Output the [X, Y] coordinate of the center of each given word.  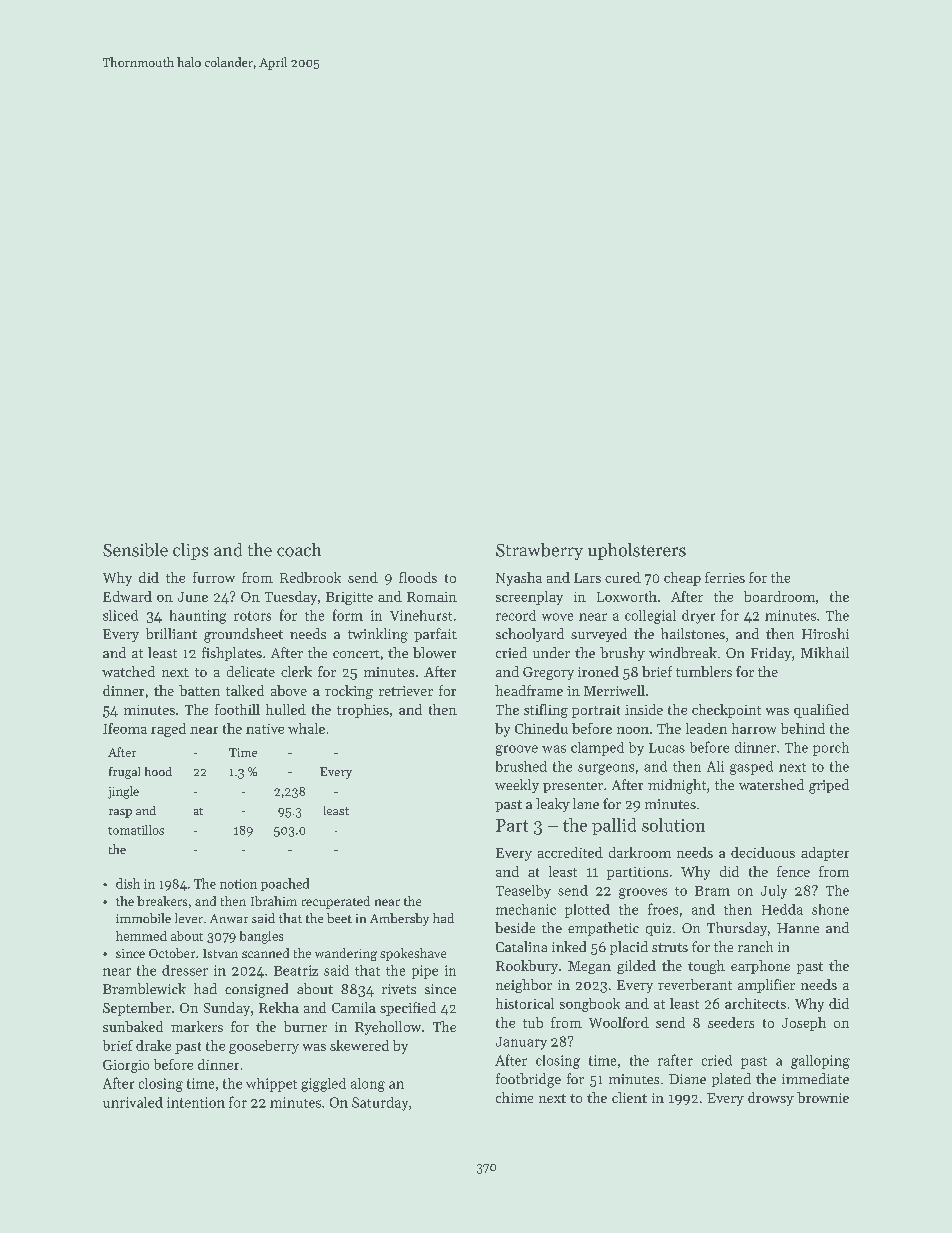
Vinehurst [421, 615]
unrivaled [133, 1102]
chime [514, 1097]
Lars [587, 578]
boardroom [779, 596]
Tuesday [291, 598]
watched [128, 671]
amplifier [766, 986]
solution [673, 825]
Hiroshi [825, 633]
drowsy [771, 1099]
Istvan [220, 953]
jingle [123, 792]
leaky [553, 805]
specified [408, 1009]
